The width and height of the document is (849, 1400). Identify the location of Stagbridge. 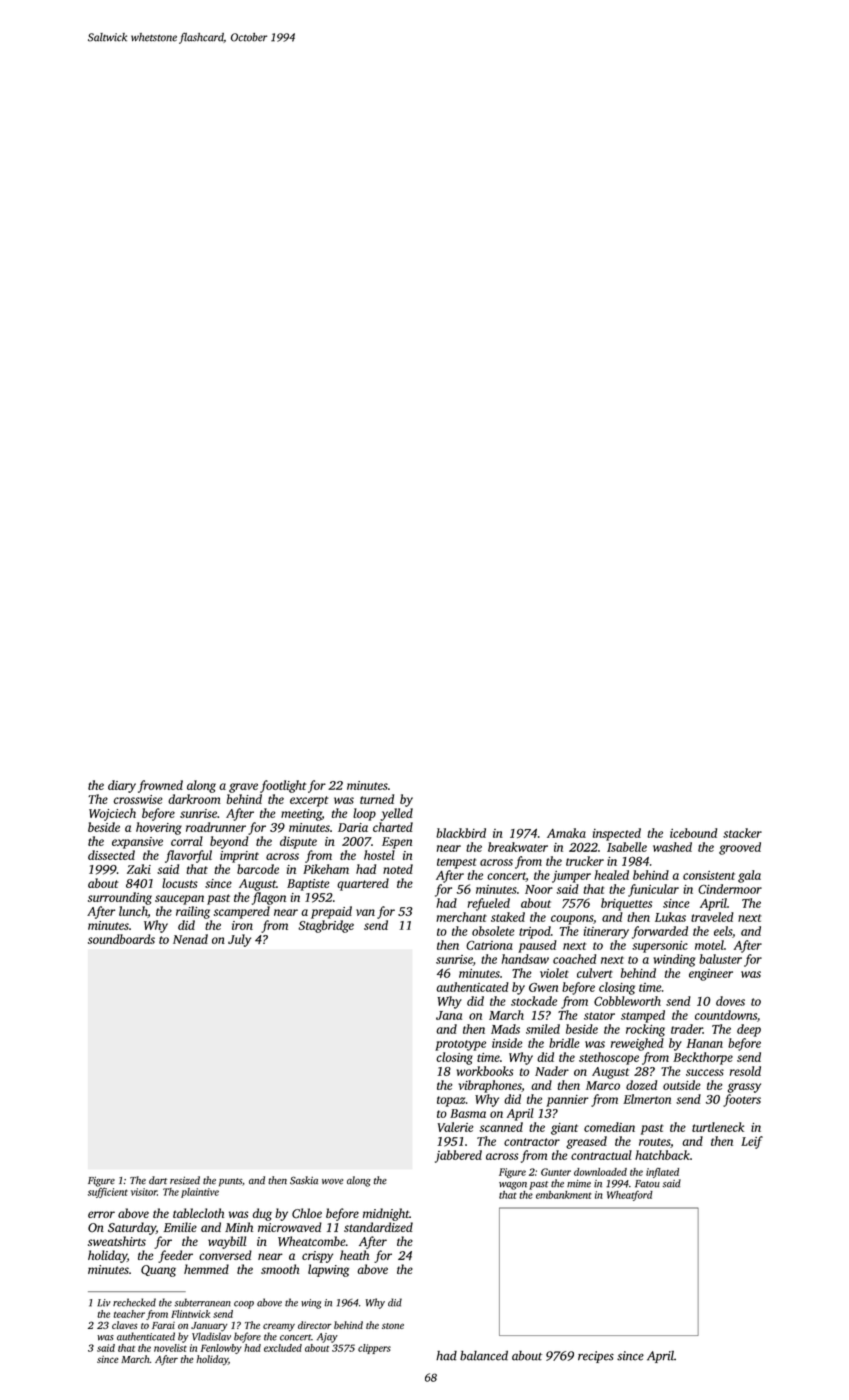
(326, 926).
